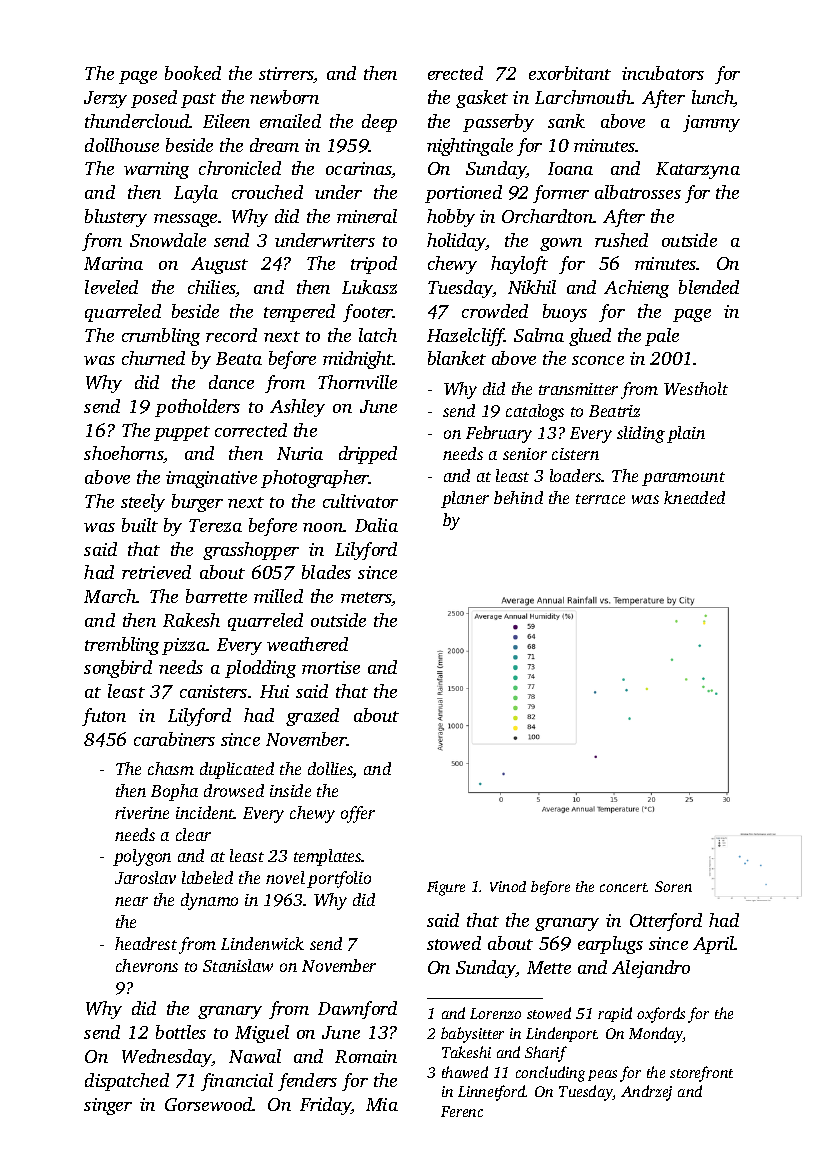 The image size is (825, 1170). Describe the element at coordinates (374, 265) in the document. I see `tripod` at that location.
